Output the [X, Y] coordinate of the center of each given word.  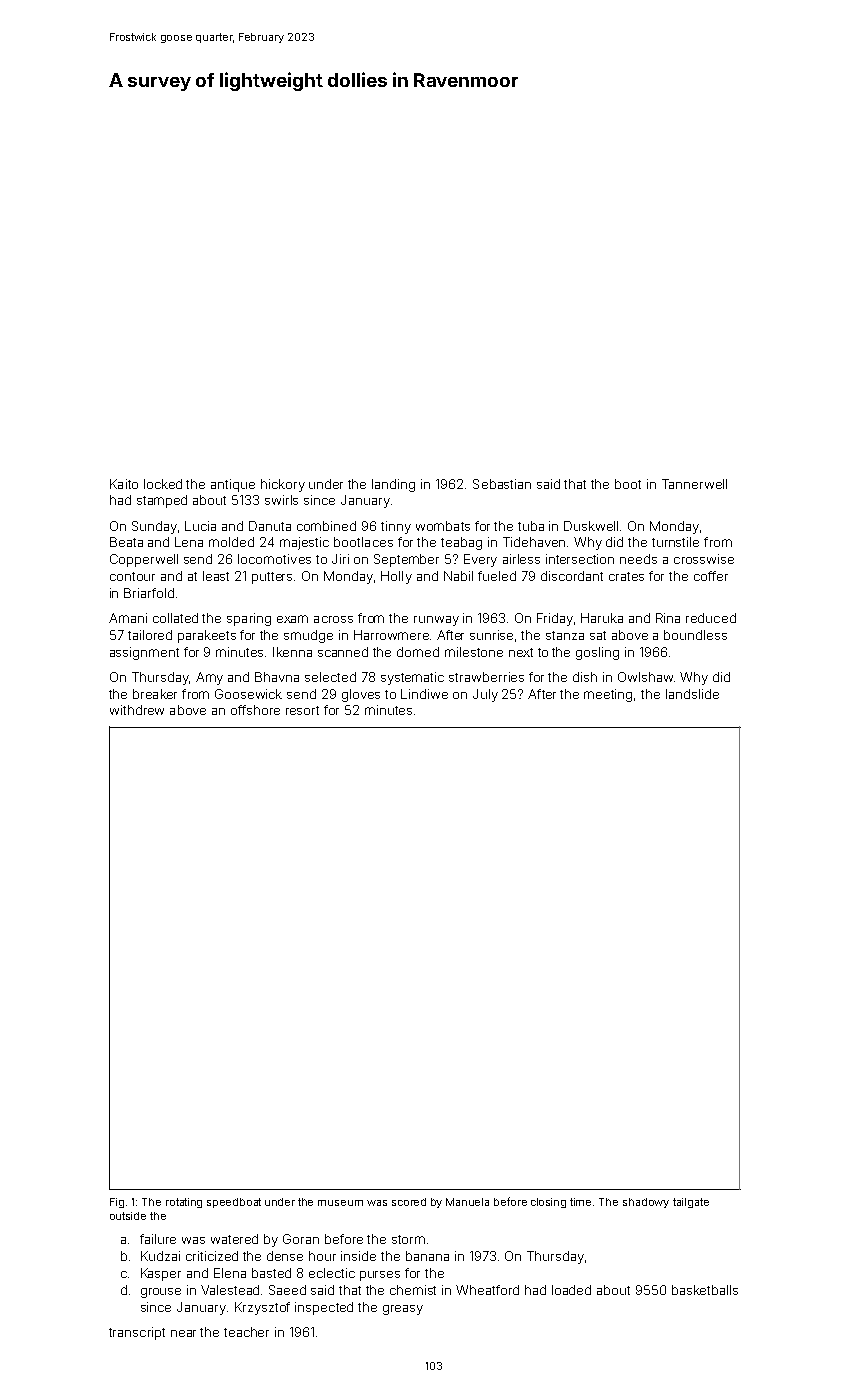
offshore [255, 710]
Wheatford [487, 1290]
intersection [580, 559]
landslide [692, 694]
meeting [608, 695]
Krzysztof [262, 1308]
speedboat [234, 1203]
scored [409, 1202]
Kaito [124, 484]
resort [302, 710]
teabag [461, 543]
